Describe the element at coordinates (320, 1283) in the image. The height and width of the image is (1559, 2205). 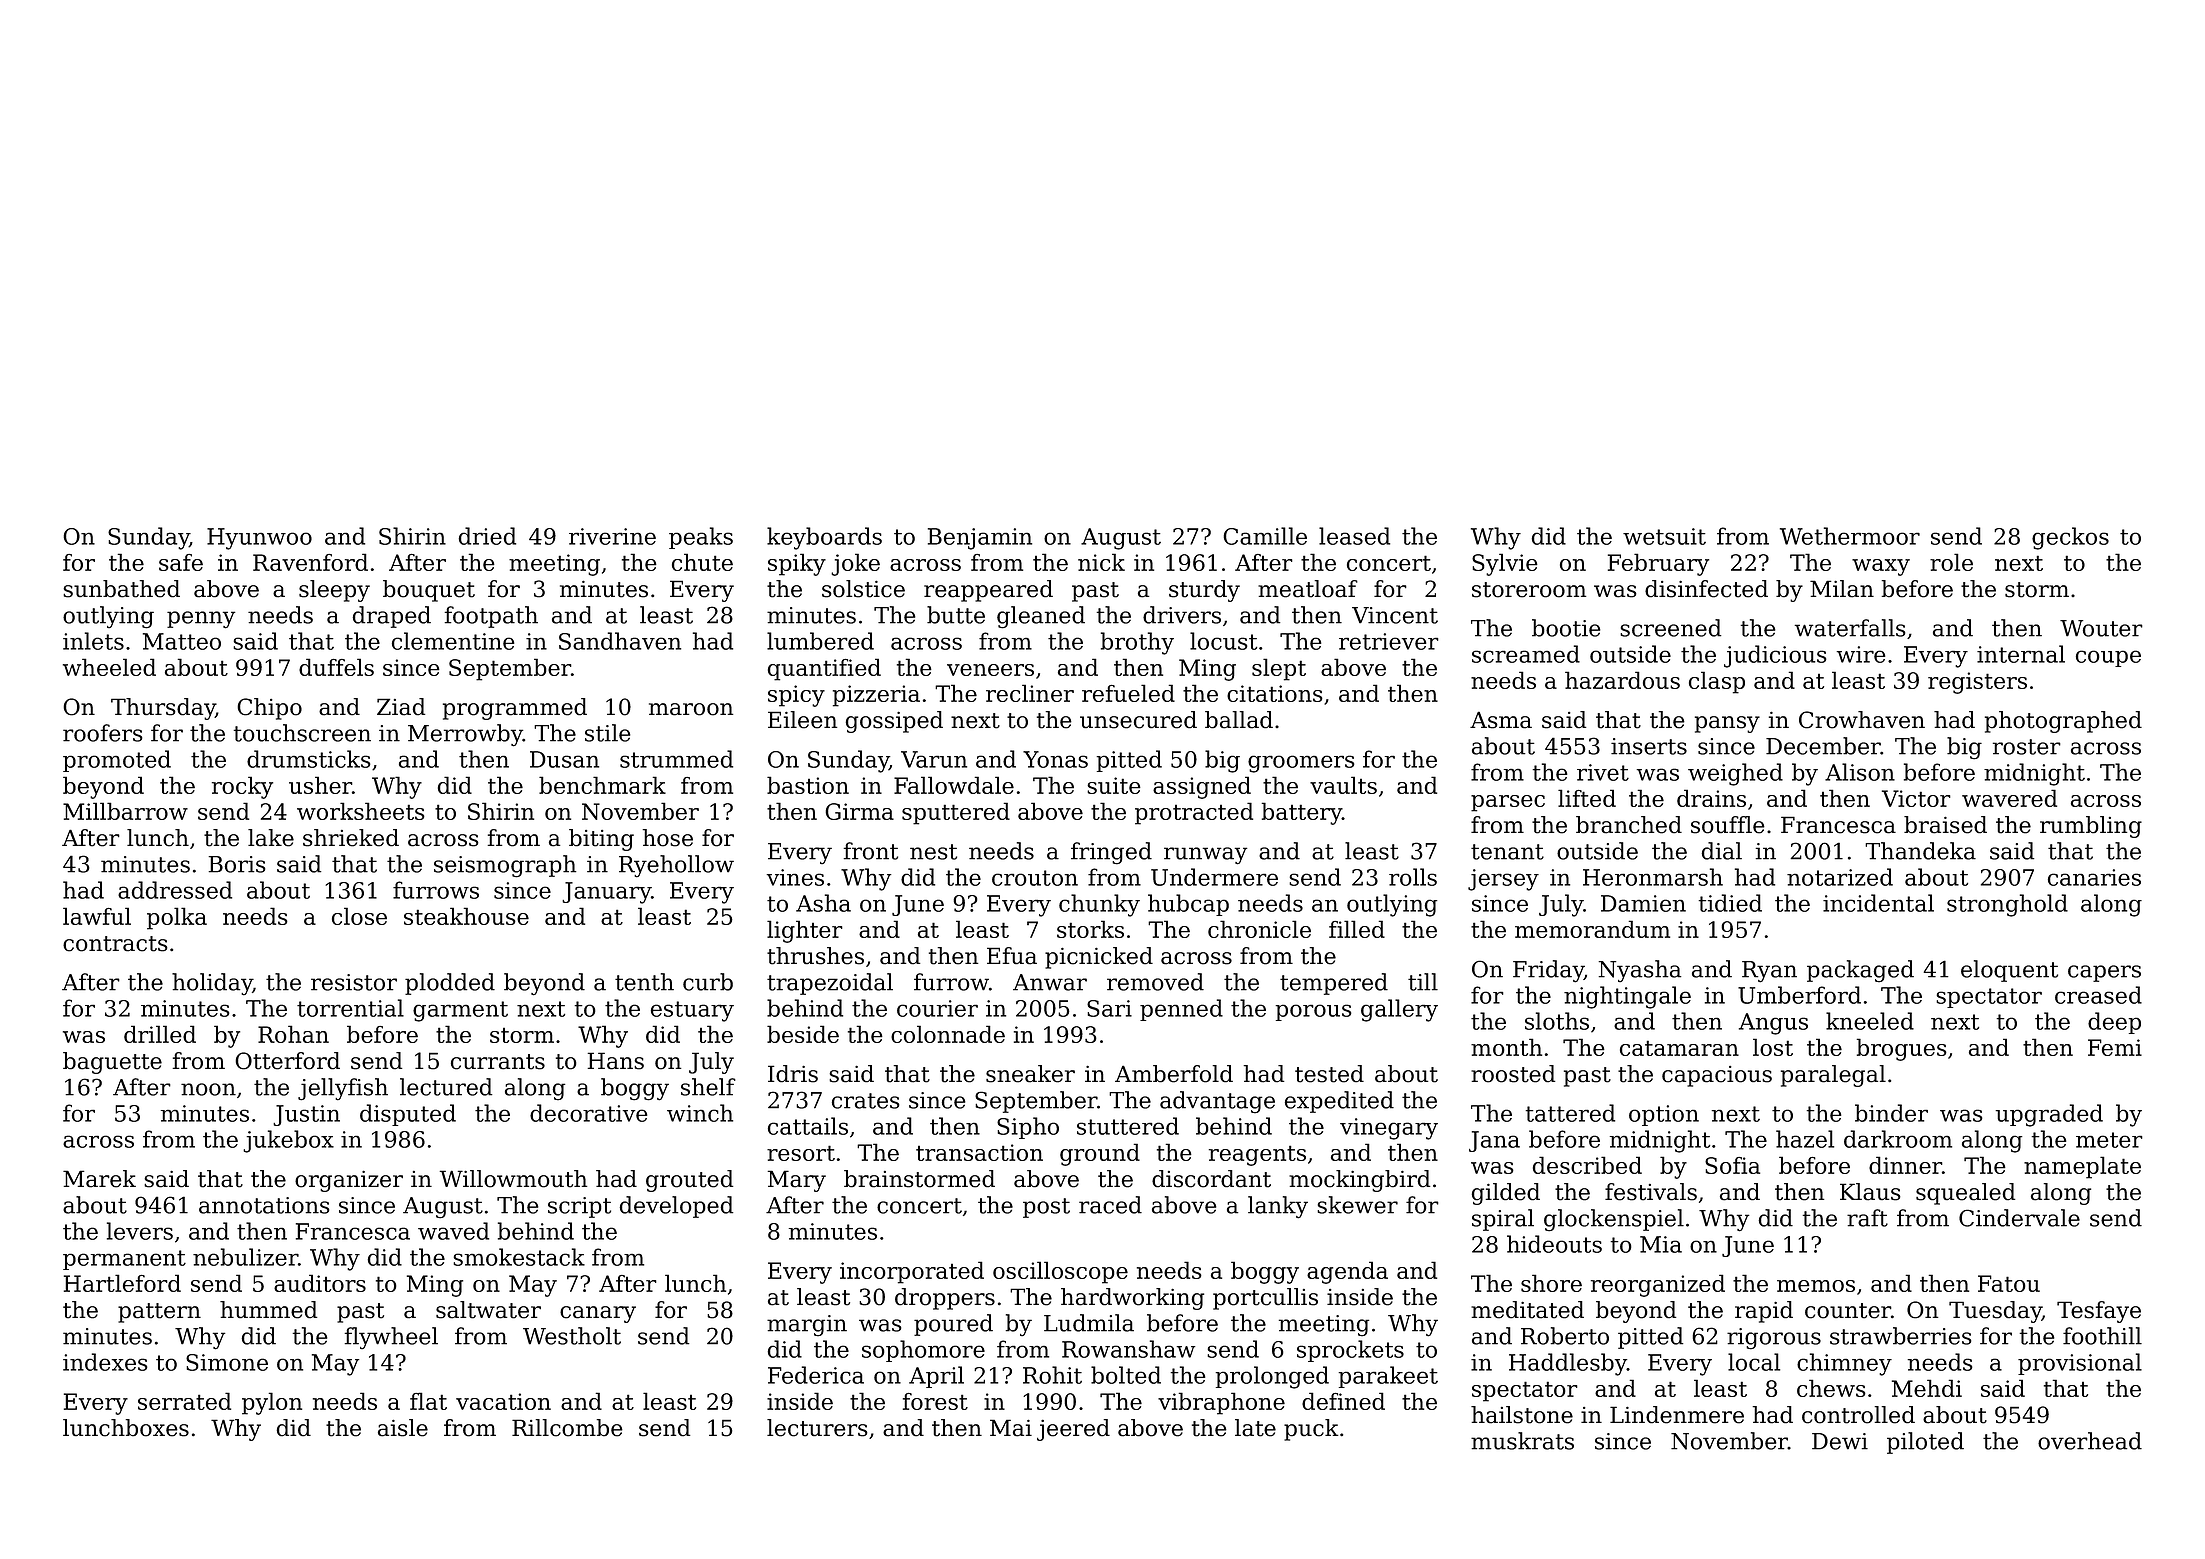
I see `auditors` at that location.
